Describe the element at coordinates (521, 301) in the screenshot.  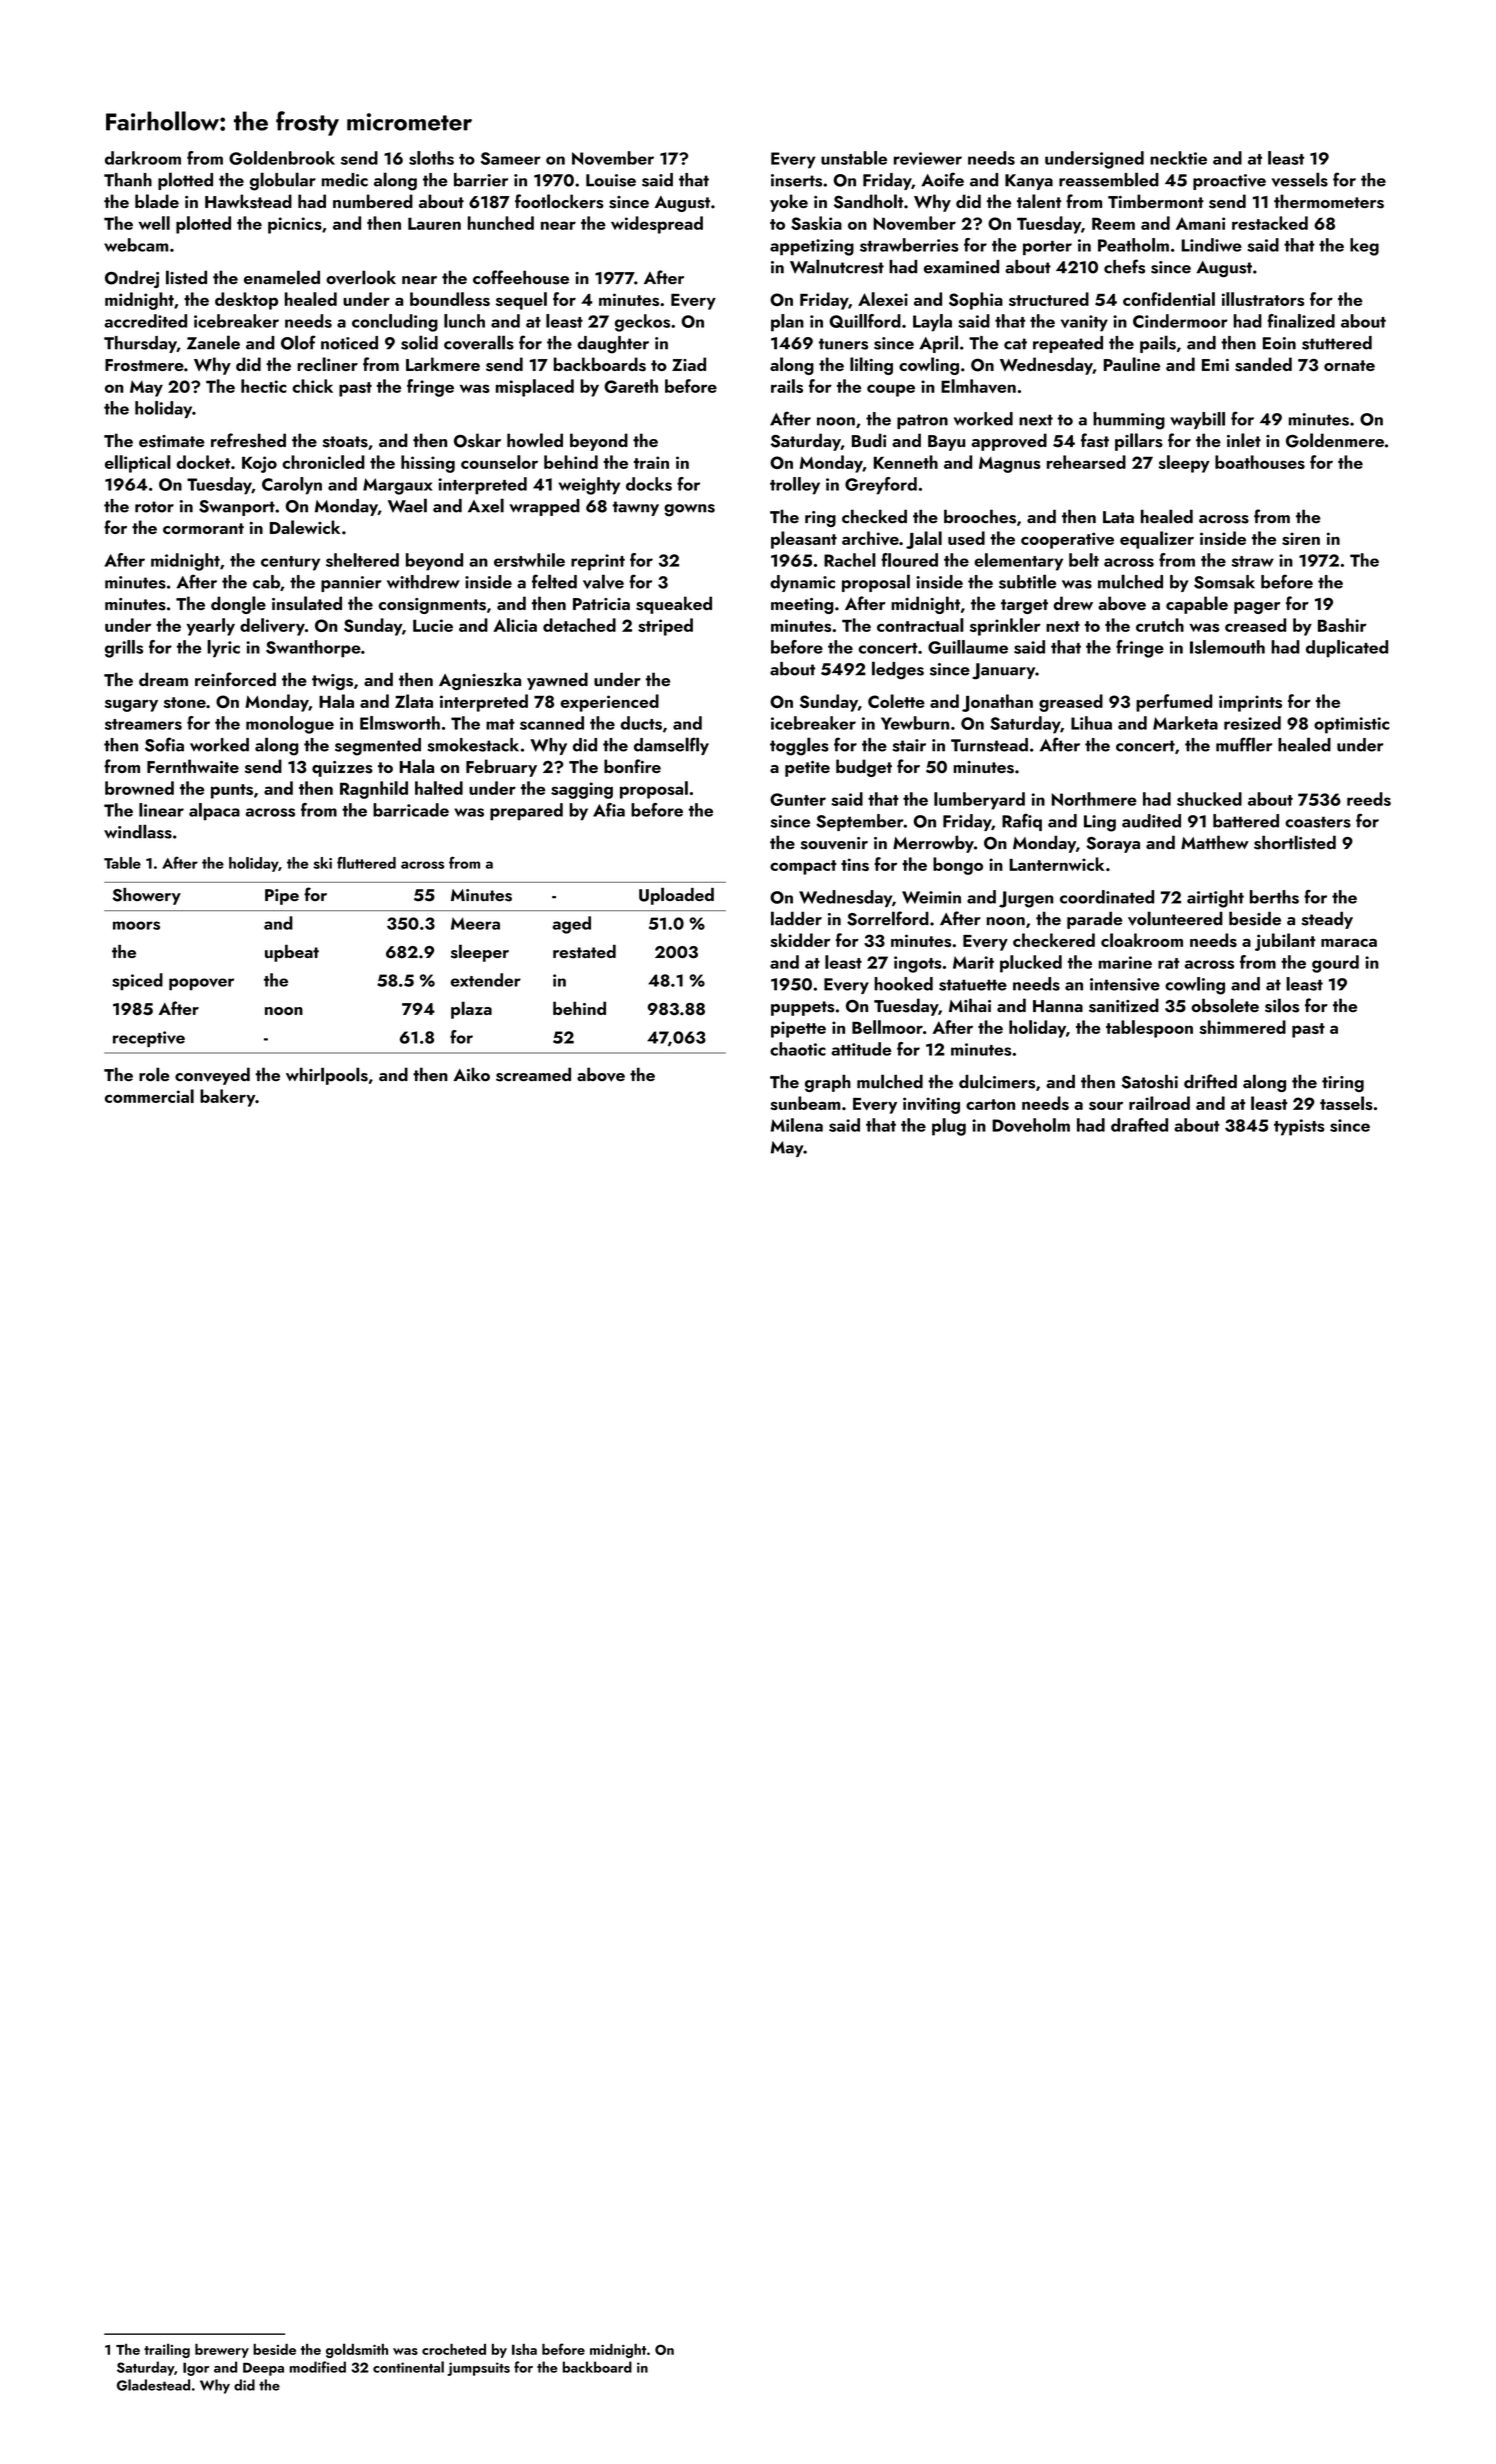
I see `sequel` at that location.
